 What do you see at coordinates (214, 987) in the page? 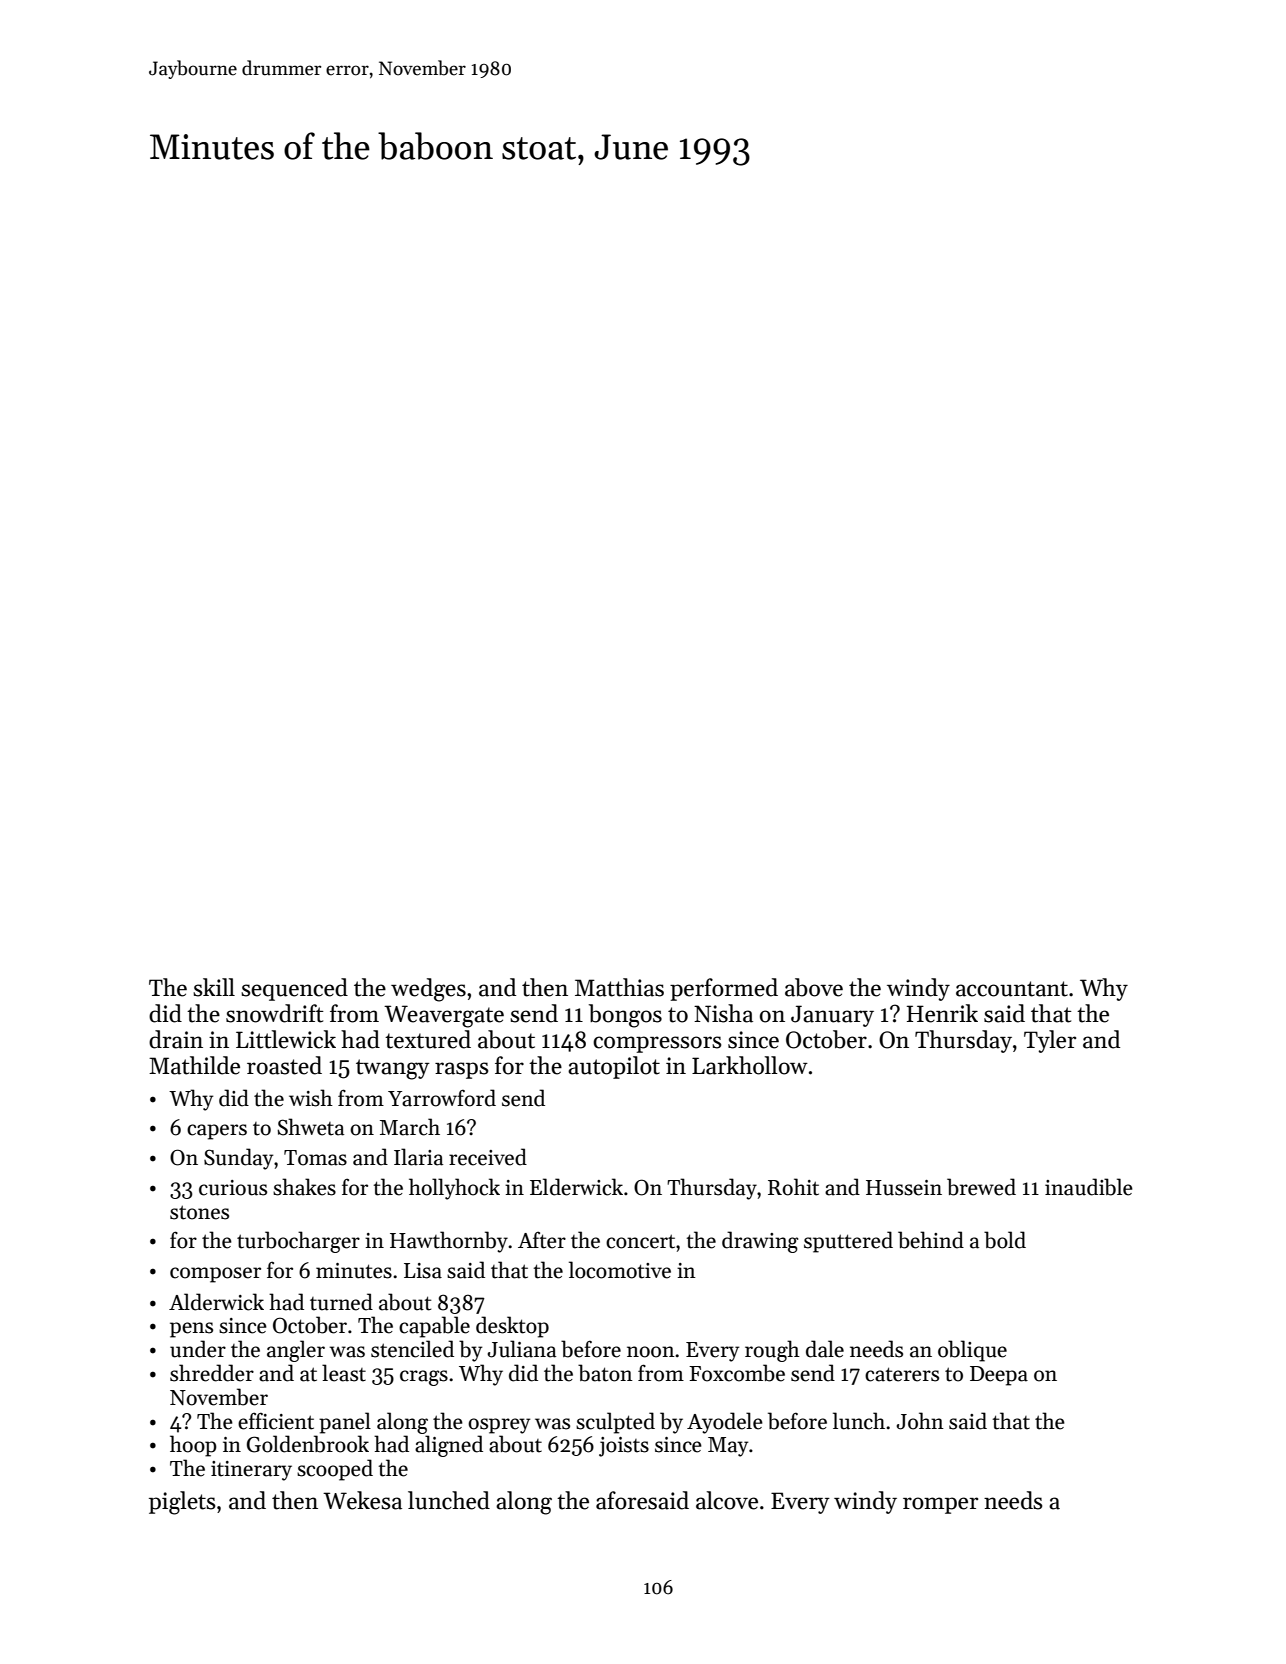
I see `skill` at bounding box center [214, 987].
